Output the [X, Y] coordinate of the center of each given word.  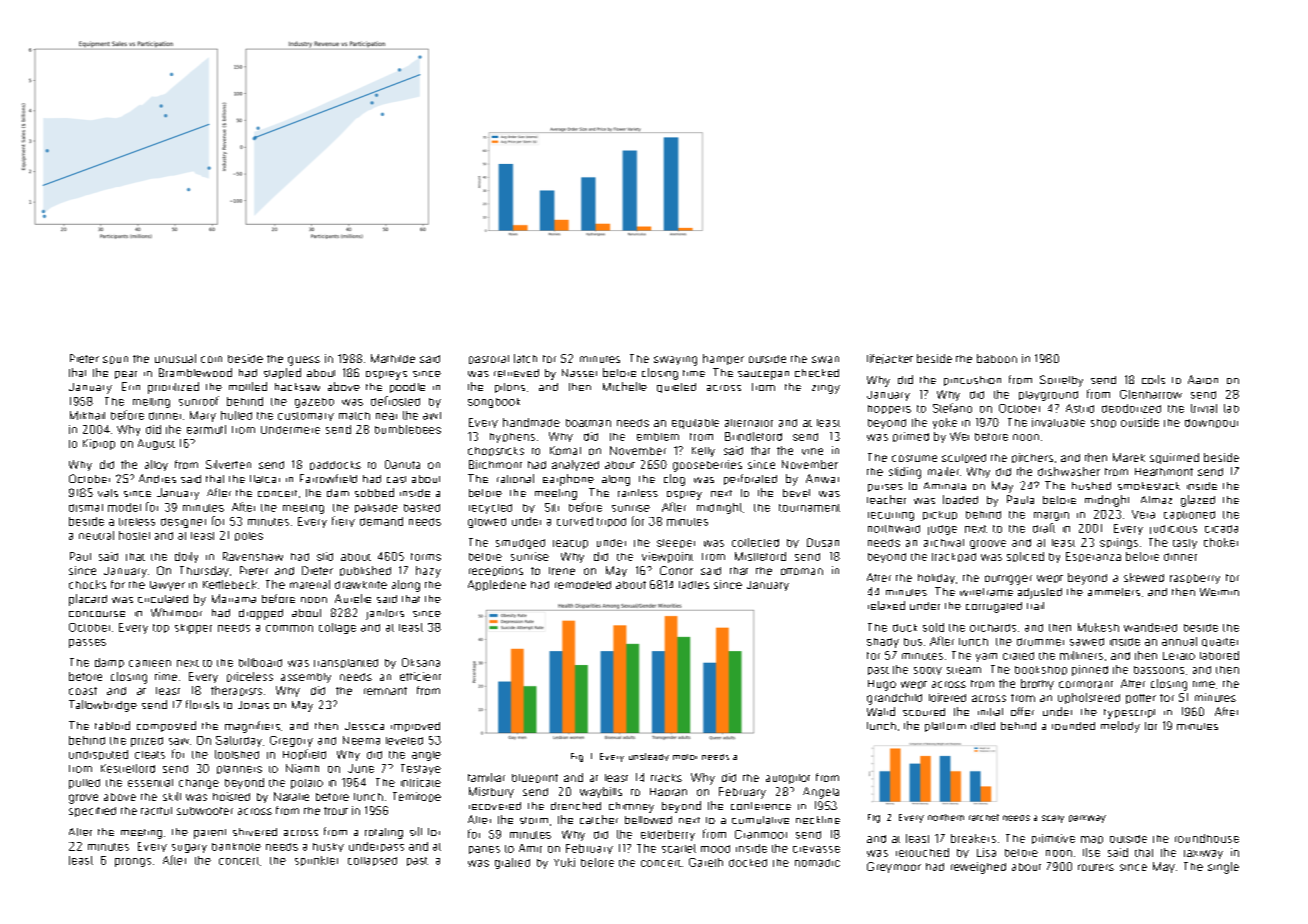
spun [115, 360]
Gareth [706, 862]
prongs [133, 862]
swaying [675, 361]
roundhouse [1207, 838]
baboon [997, 358]
